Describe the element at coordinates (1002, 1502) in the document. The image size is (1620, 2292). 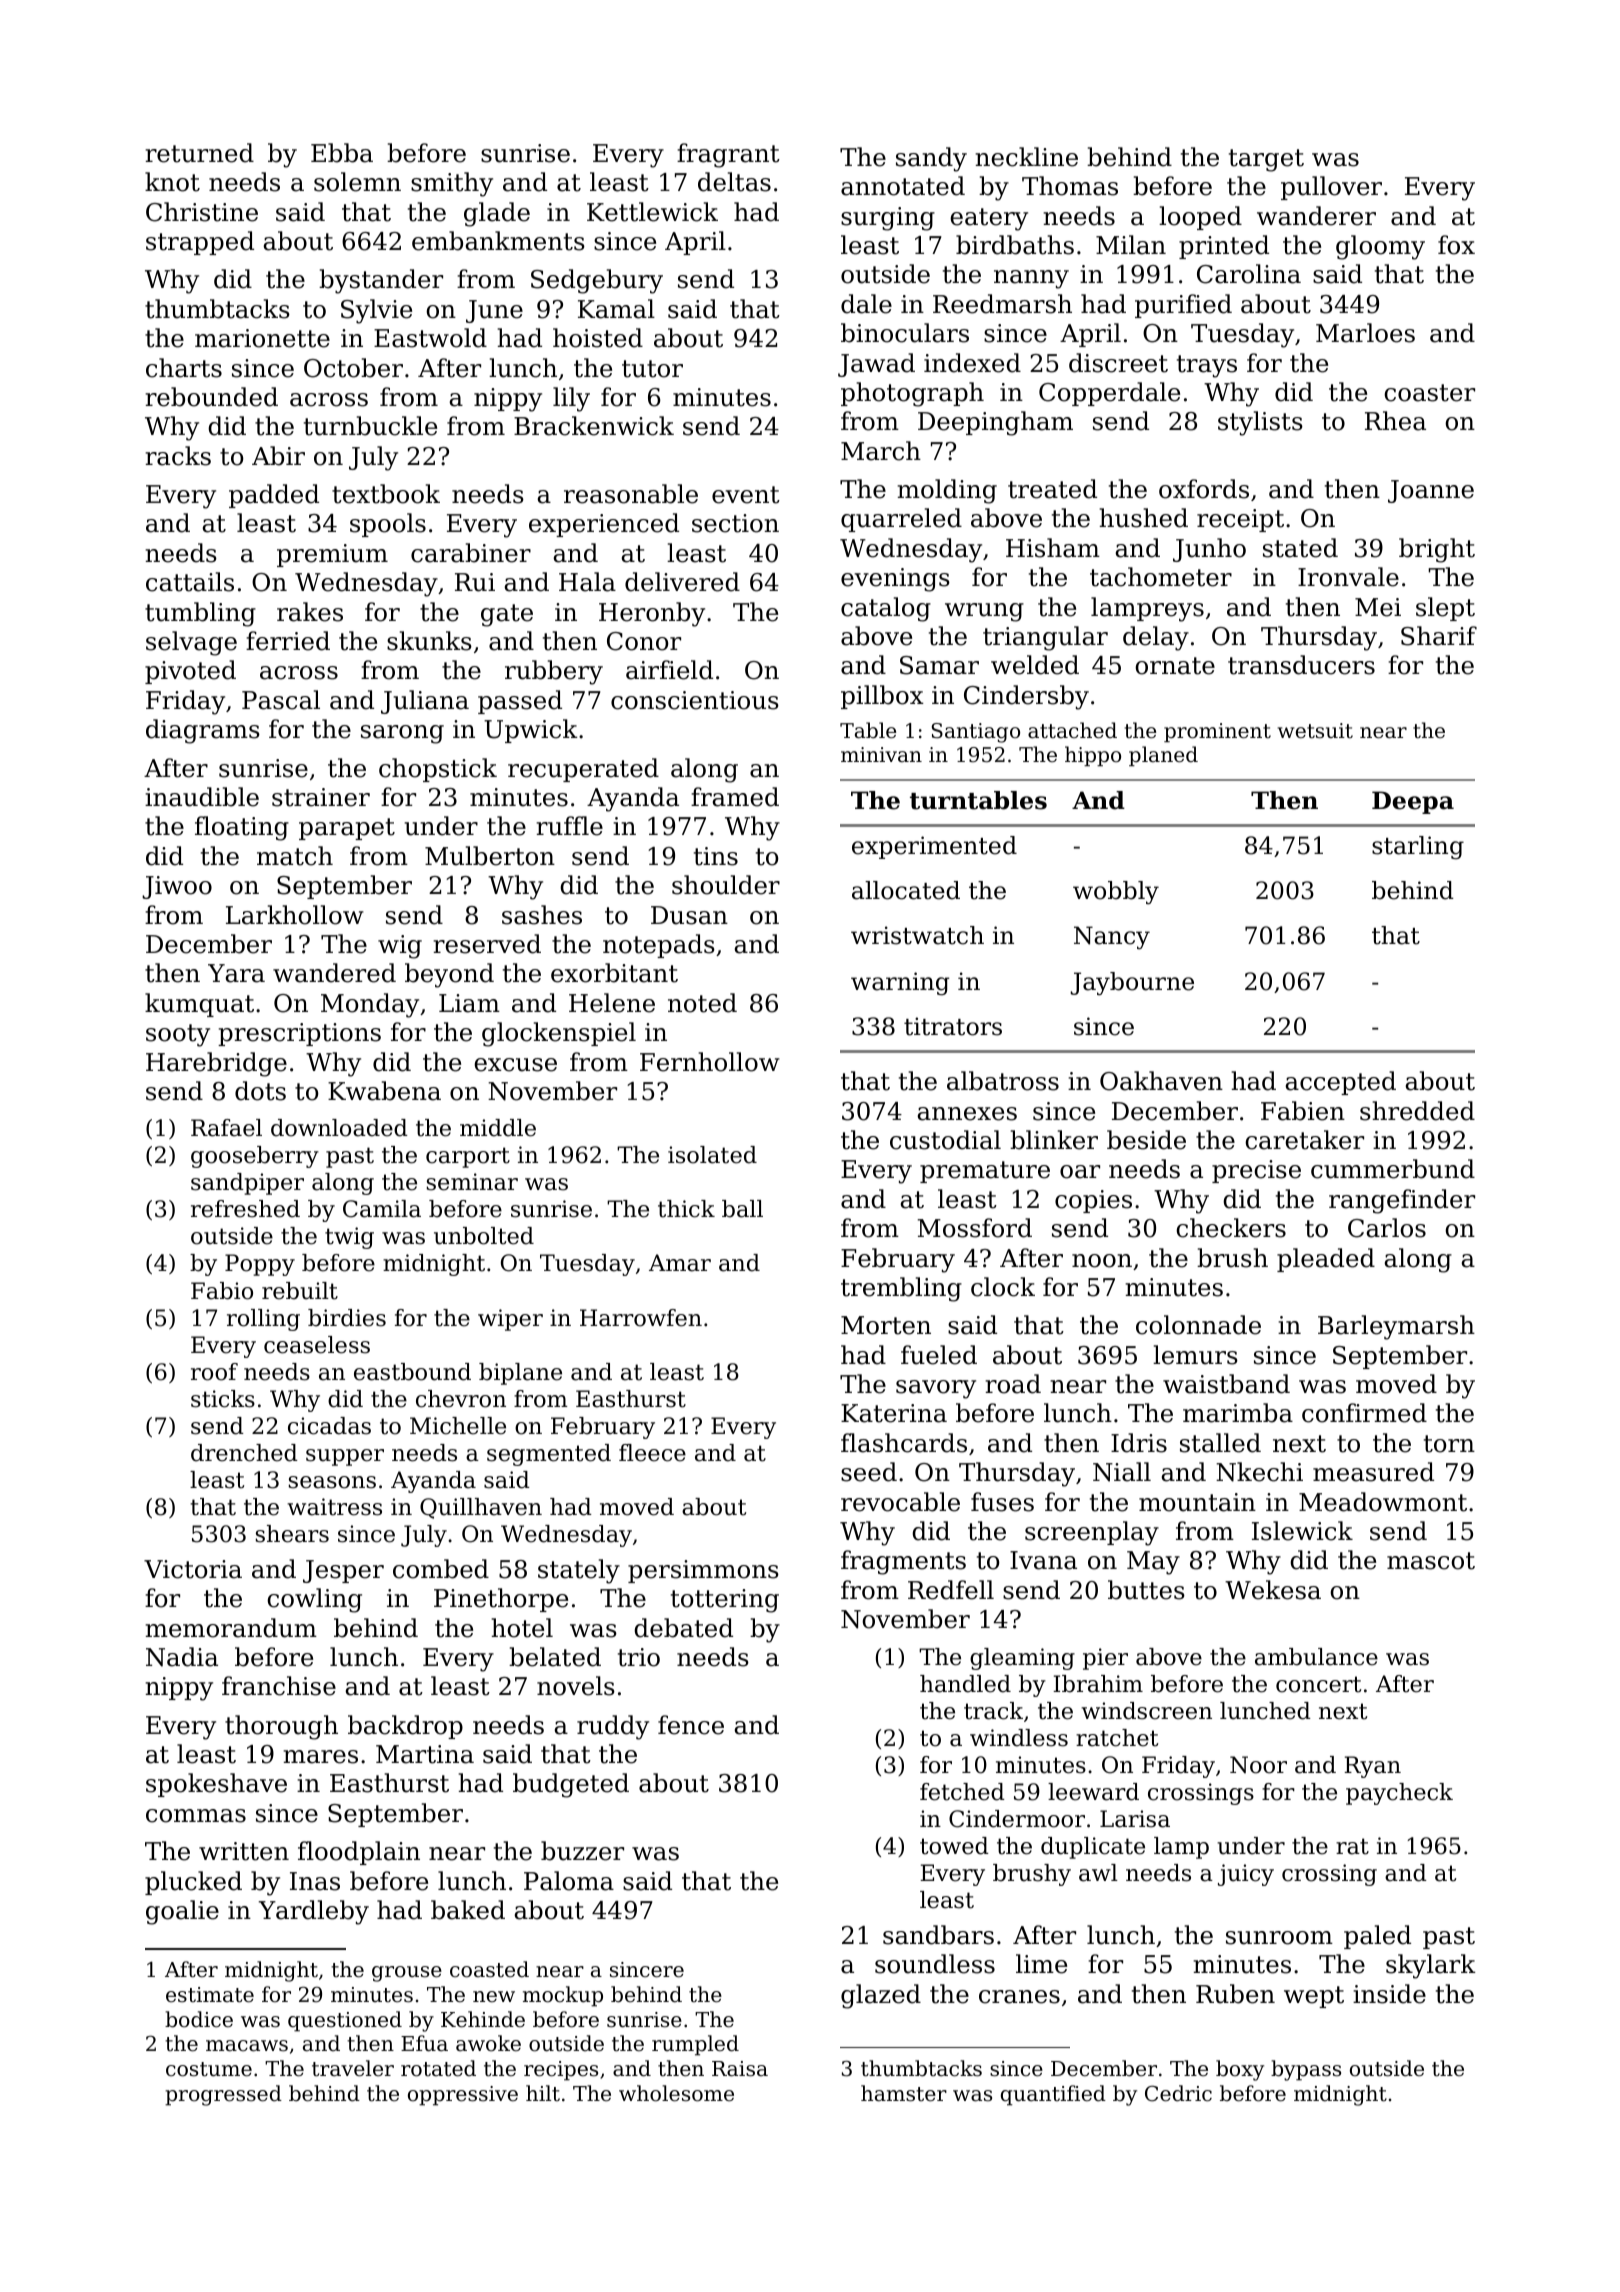
I see `fuses` at that location.
